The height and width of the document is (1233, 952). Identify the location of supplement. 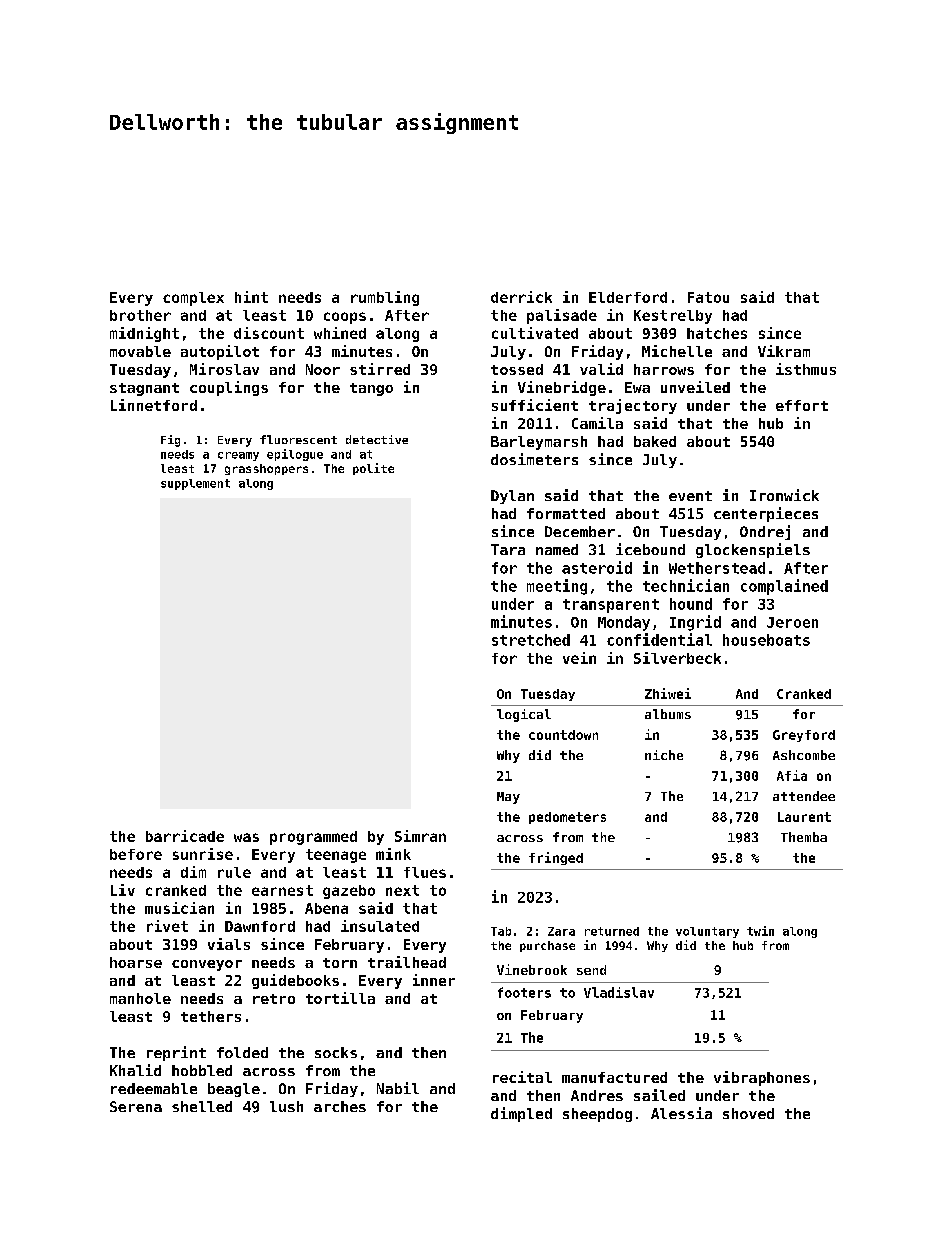
(195, 484).
